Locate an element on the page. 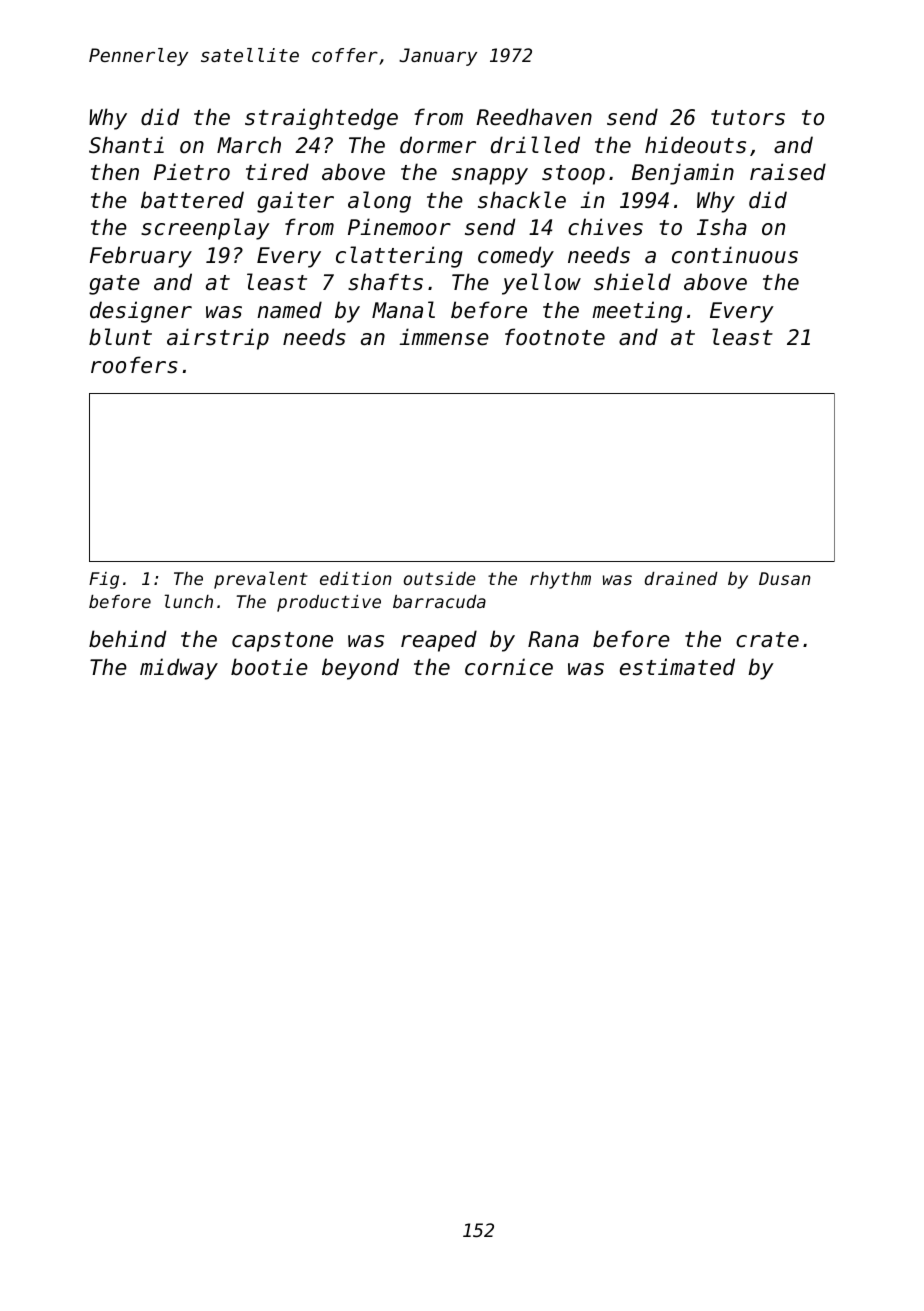 The image size is (924, 1311). designer is located at coordinates (141, 312).
